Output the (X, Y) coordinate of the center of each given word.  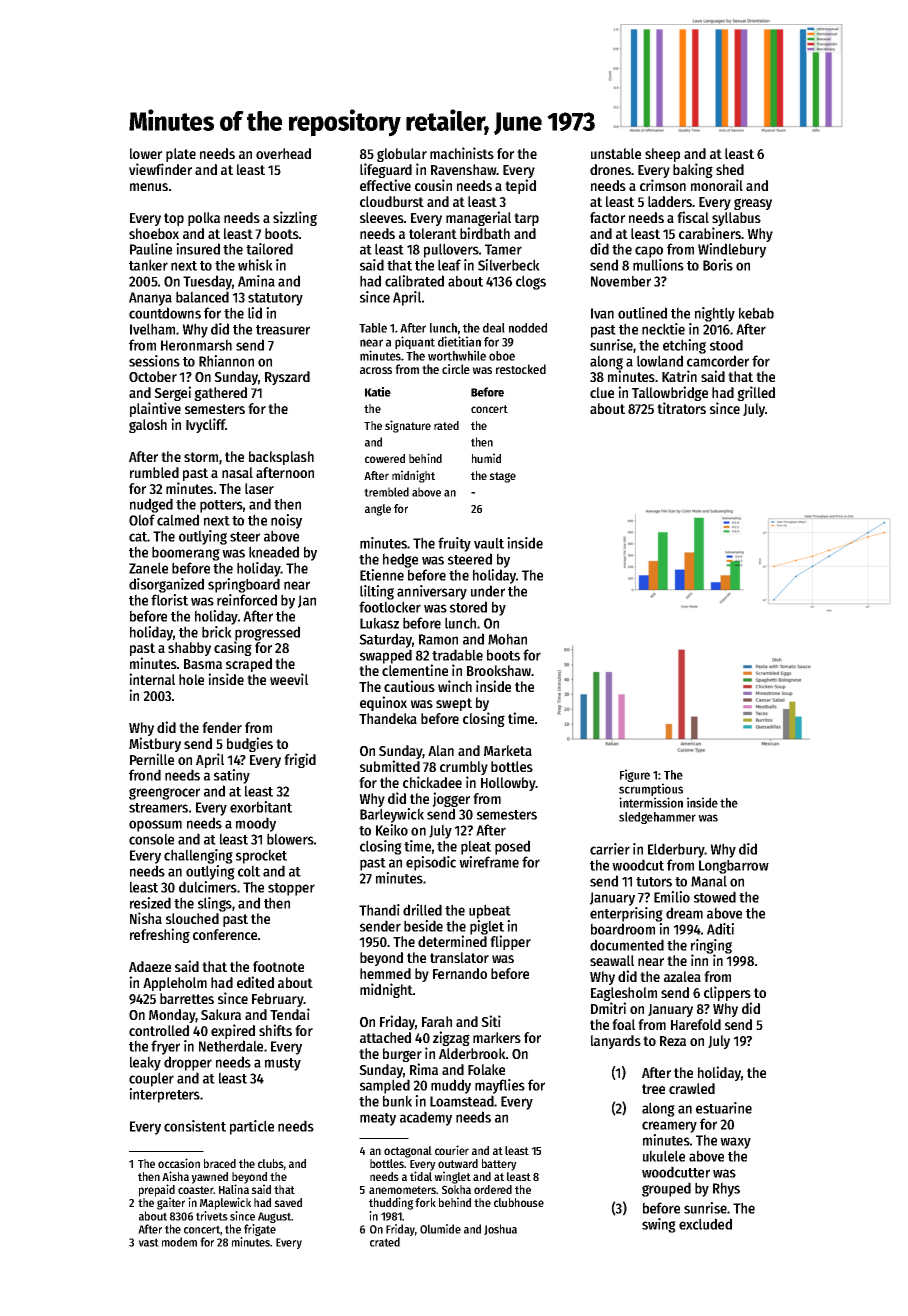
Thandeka (388, 718)
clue (602, 392)
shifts (275, 1030)
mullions (658, 265)
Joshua (500, 1229)
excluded (705, 1224)
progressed (267, 633)
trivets (212, 1216)
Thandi (379, 910)
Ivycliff (206, 425)
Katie (378, 392)
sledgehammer (657, 818)
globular (402, 155)
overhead (283, 153)
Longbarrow (734, 866)
